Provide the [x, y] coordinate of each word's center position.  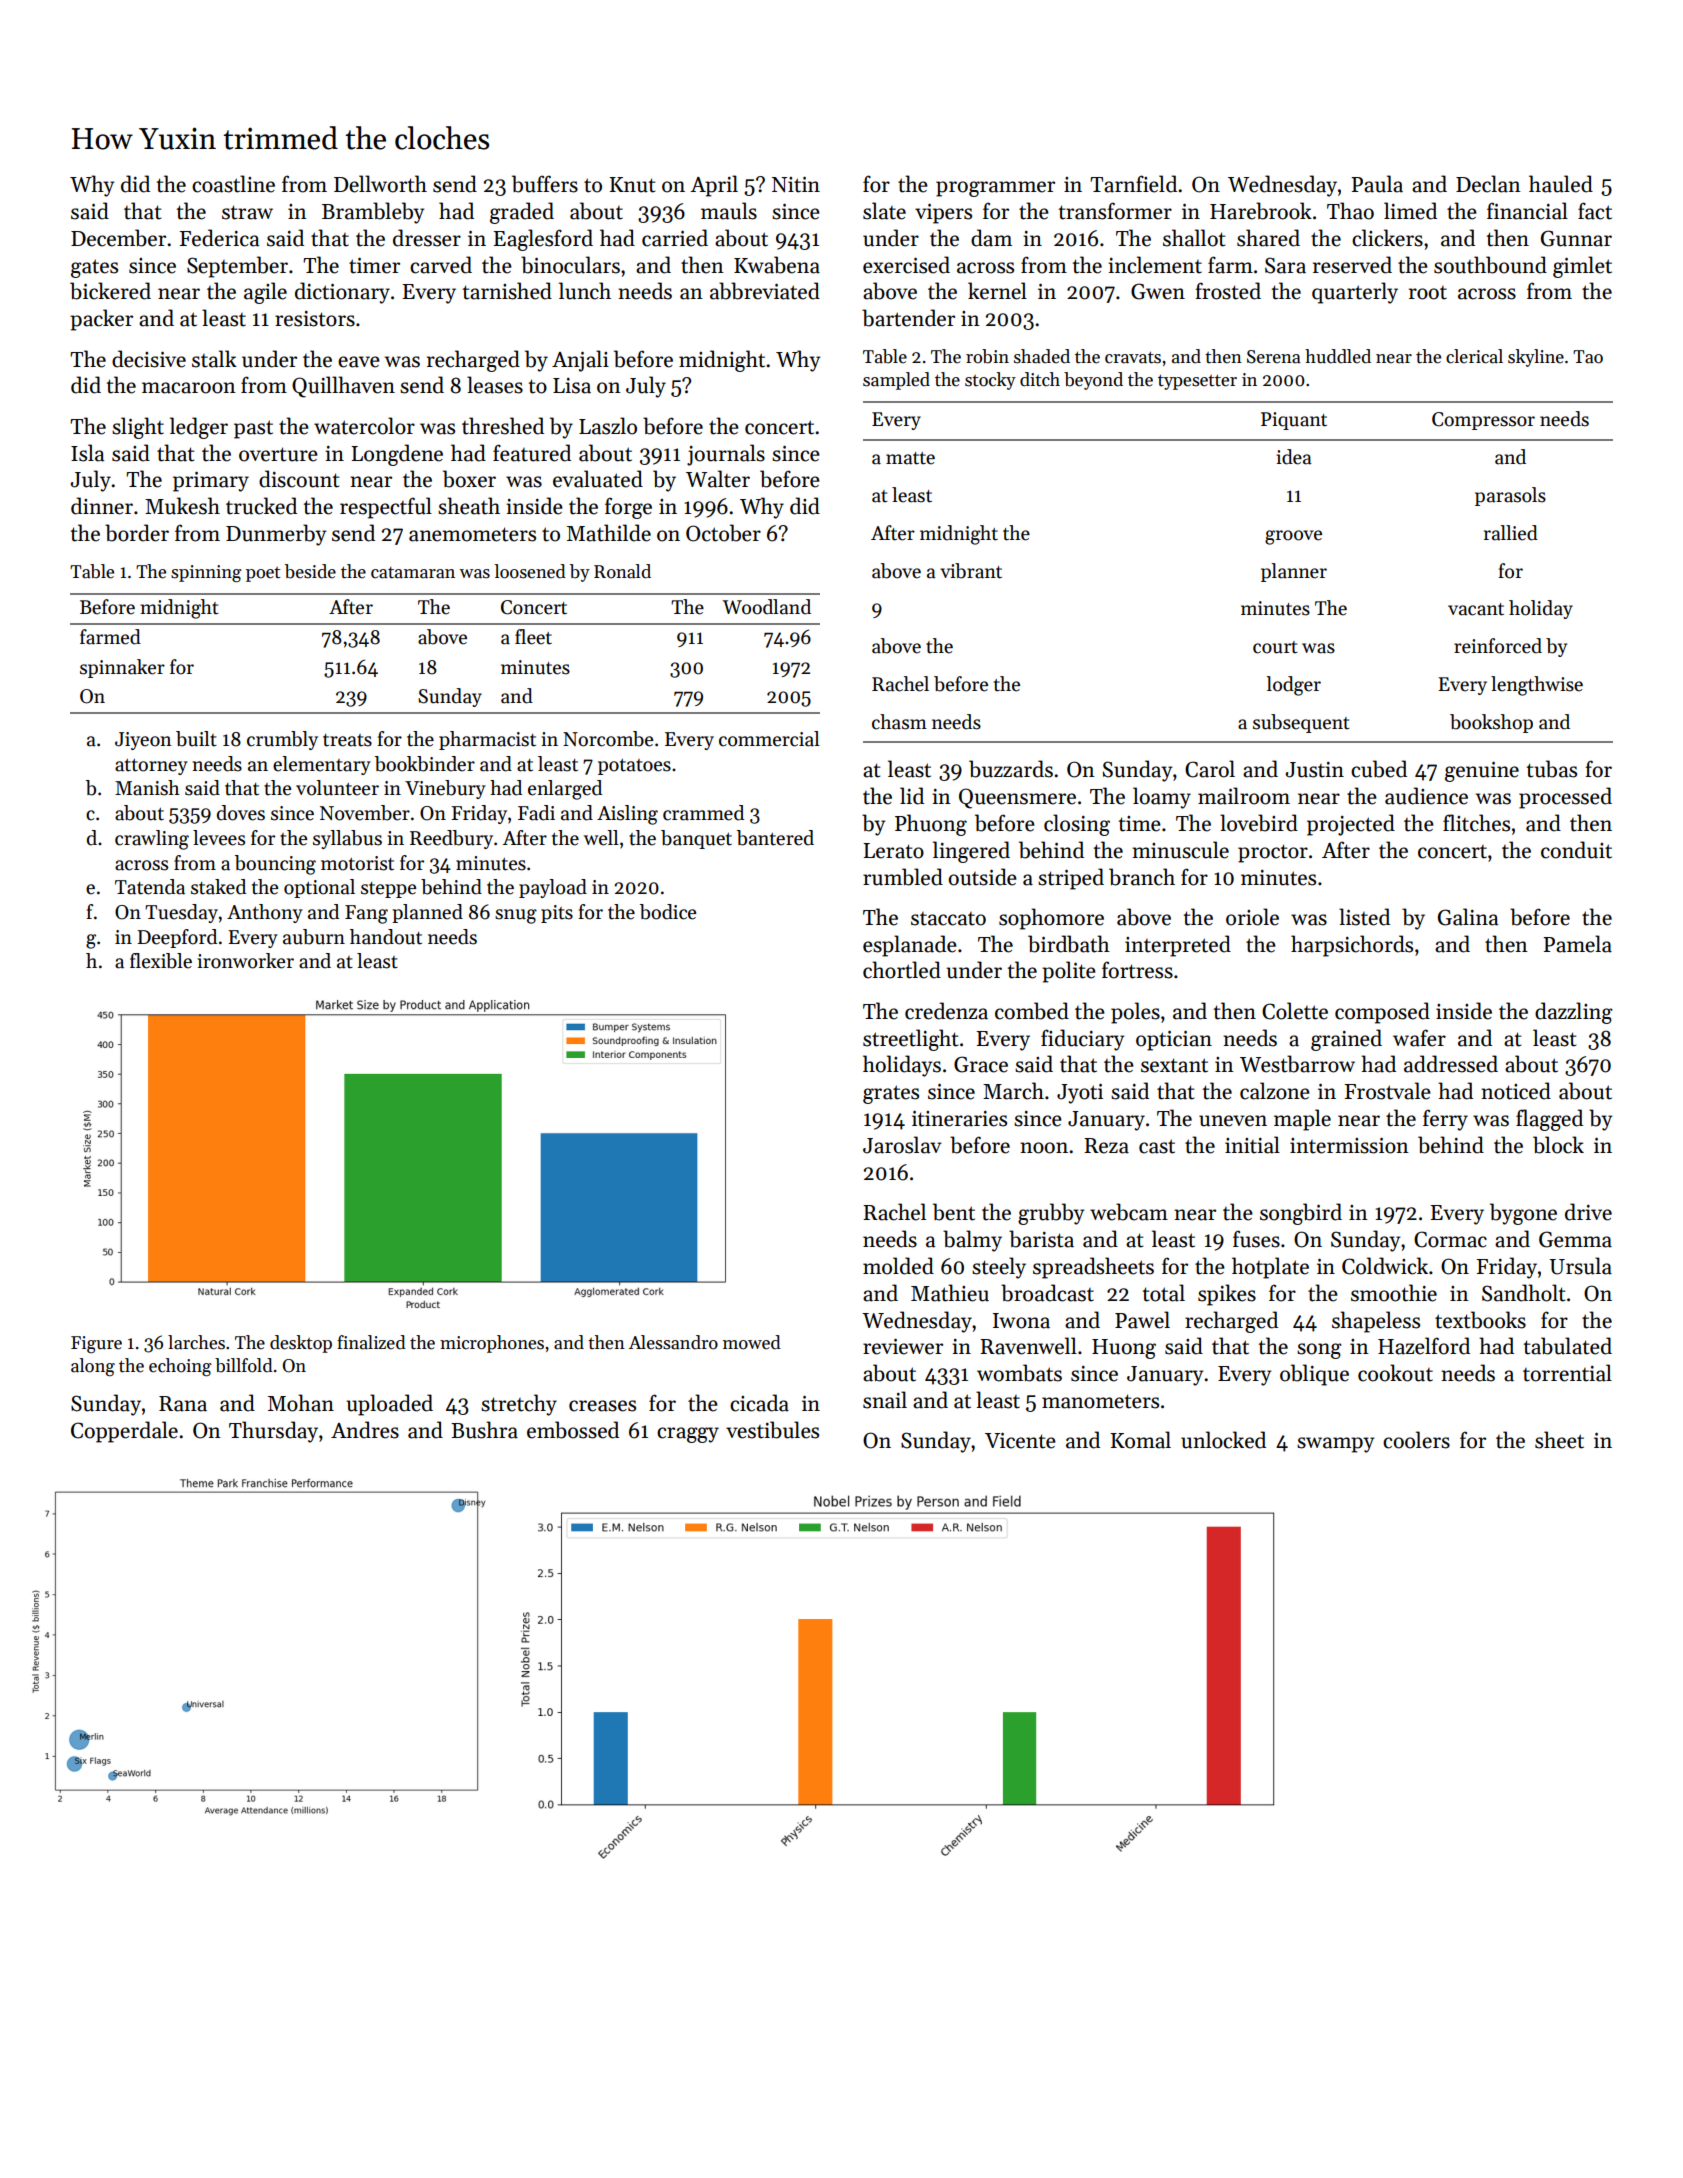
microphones [492, 1344]
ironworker [245, 961]
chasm [899, 722]
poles [1135, 1013]
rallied [1511, 533]
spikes [1227, 1295]
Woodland [767, 607]
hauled [1561, 184]
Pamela [1577, 944]
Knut [632, 185]
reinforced [1498, 646]
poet [263, 574]
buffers [545, 184]
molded [898, 1266]
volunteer [337, 788]
